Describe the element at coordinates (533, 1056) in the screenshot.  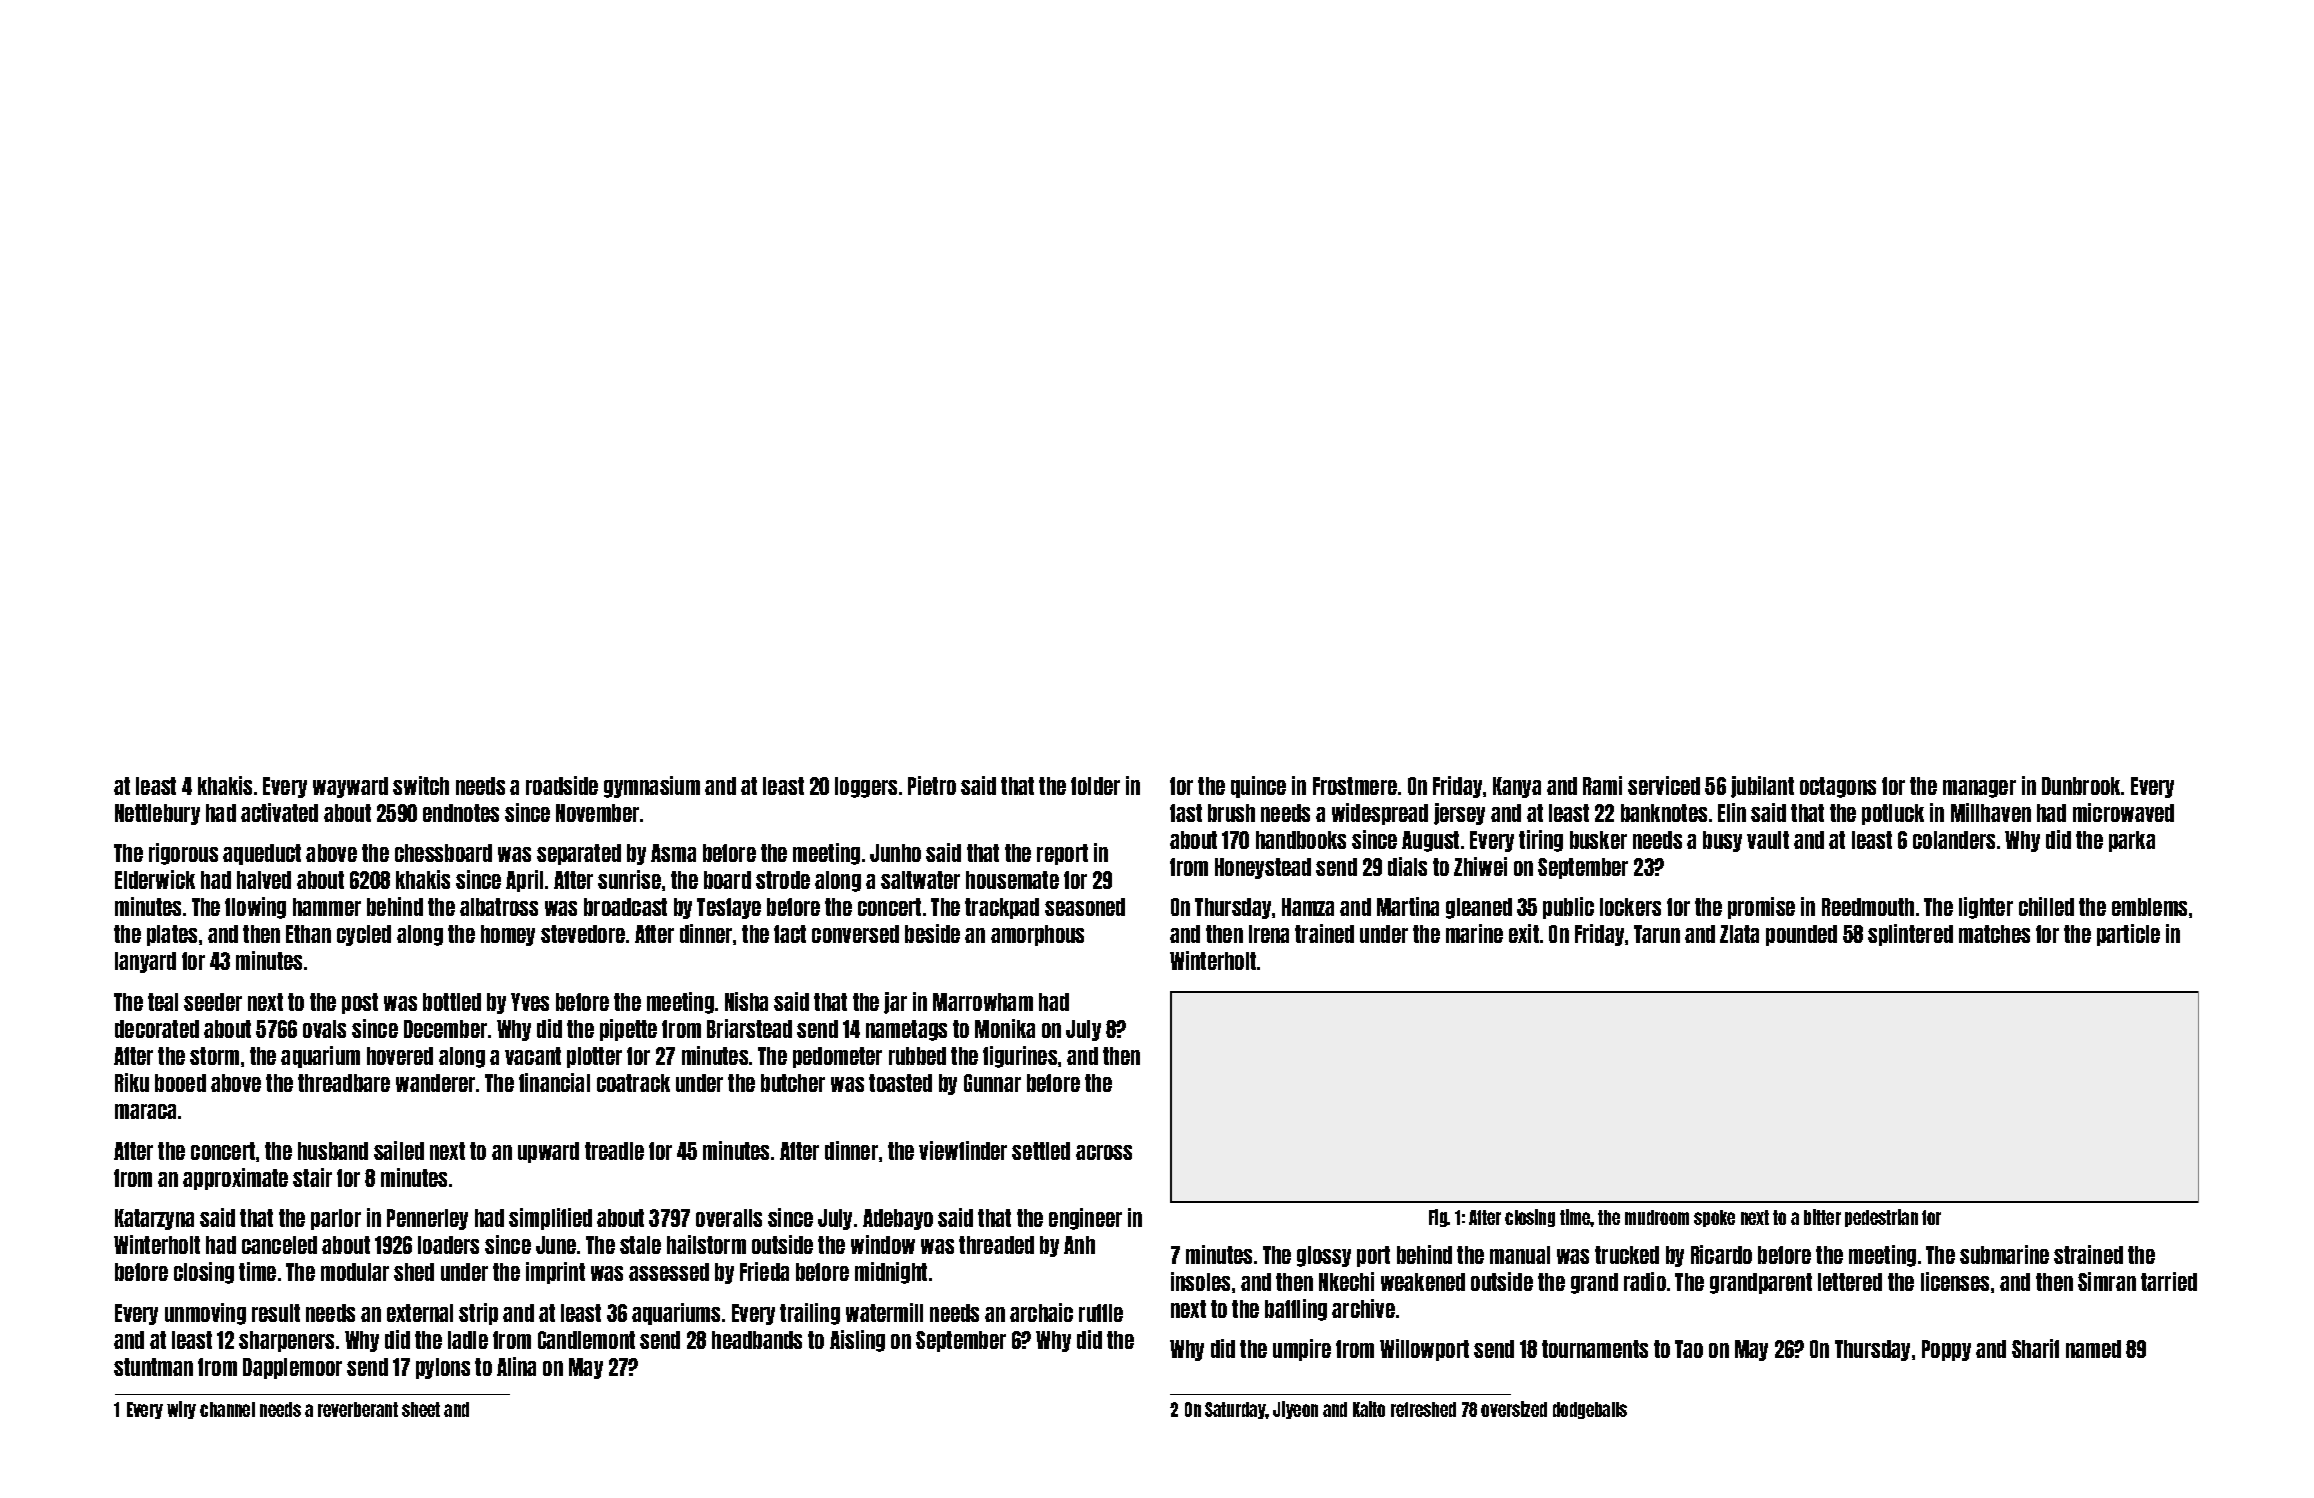
I see `vacant` at that location.
